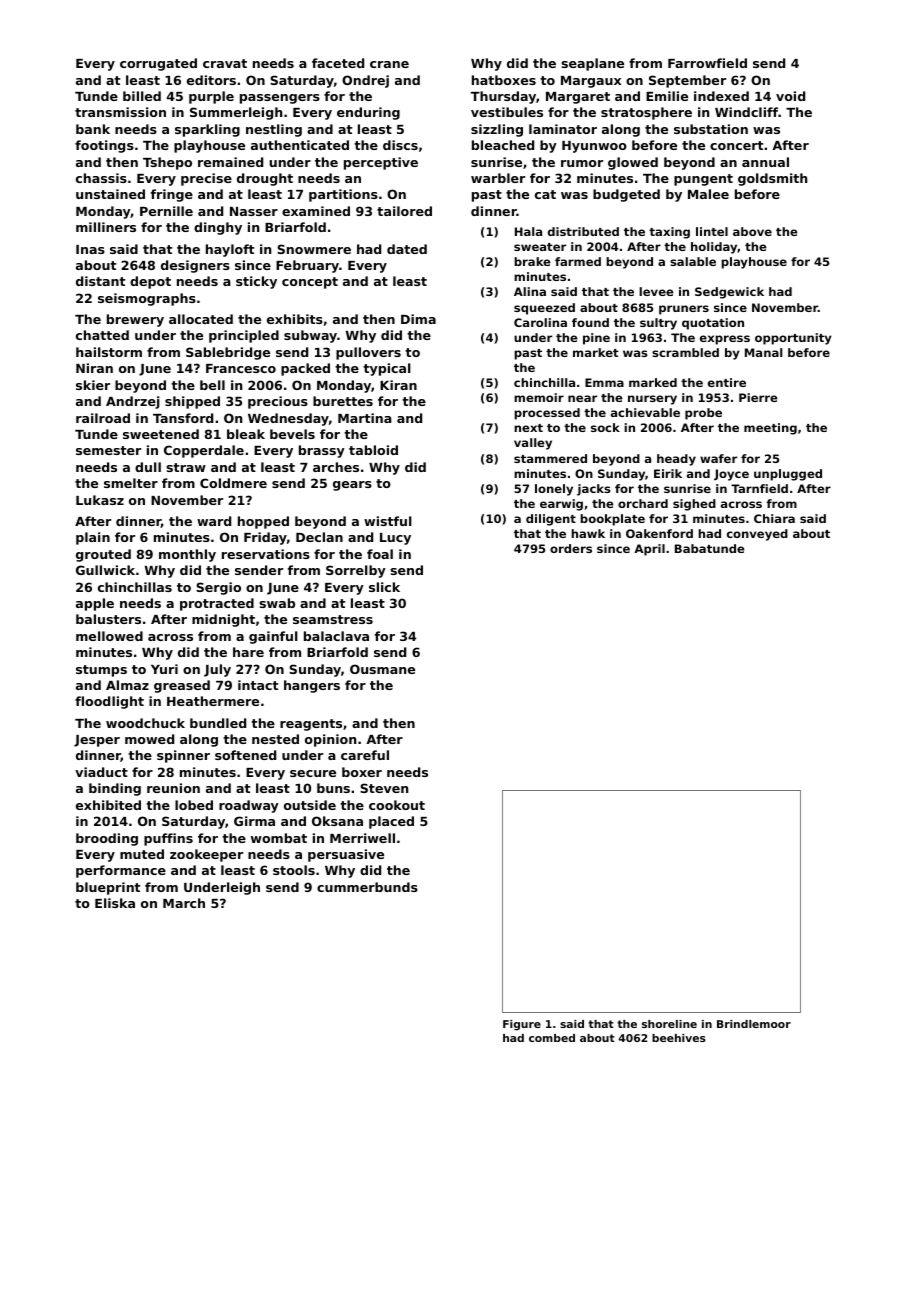 The width and height of the screenshot is (908, 1316). What do you see at coordinates (793, 339) in the screenshot?
I see `opportunity` at bounding box center [793, 339].
